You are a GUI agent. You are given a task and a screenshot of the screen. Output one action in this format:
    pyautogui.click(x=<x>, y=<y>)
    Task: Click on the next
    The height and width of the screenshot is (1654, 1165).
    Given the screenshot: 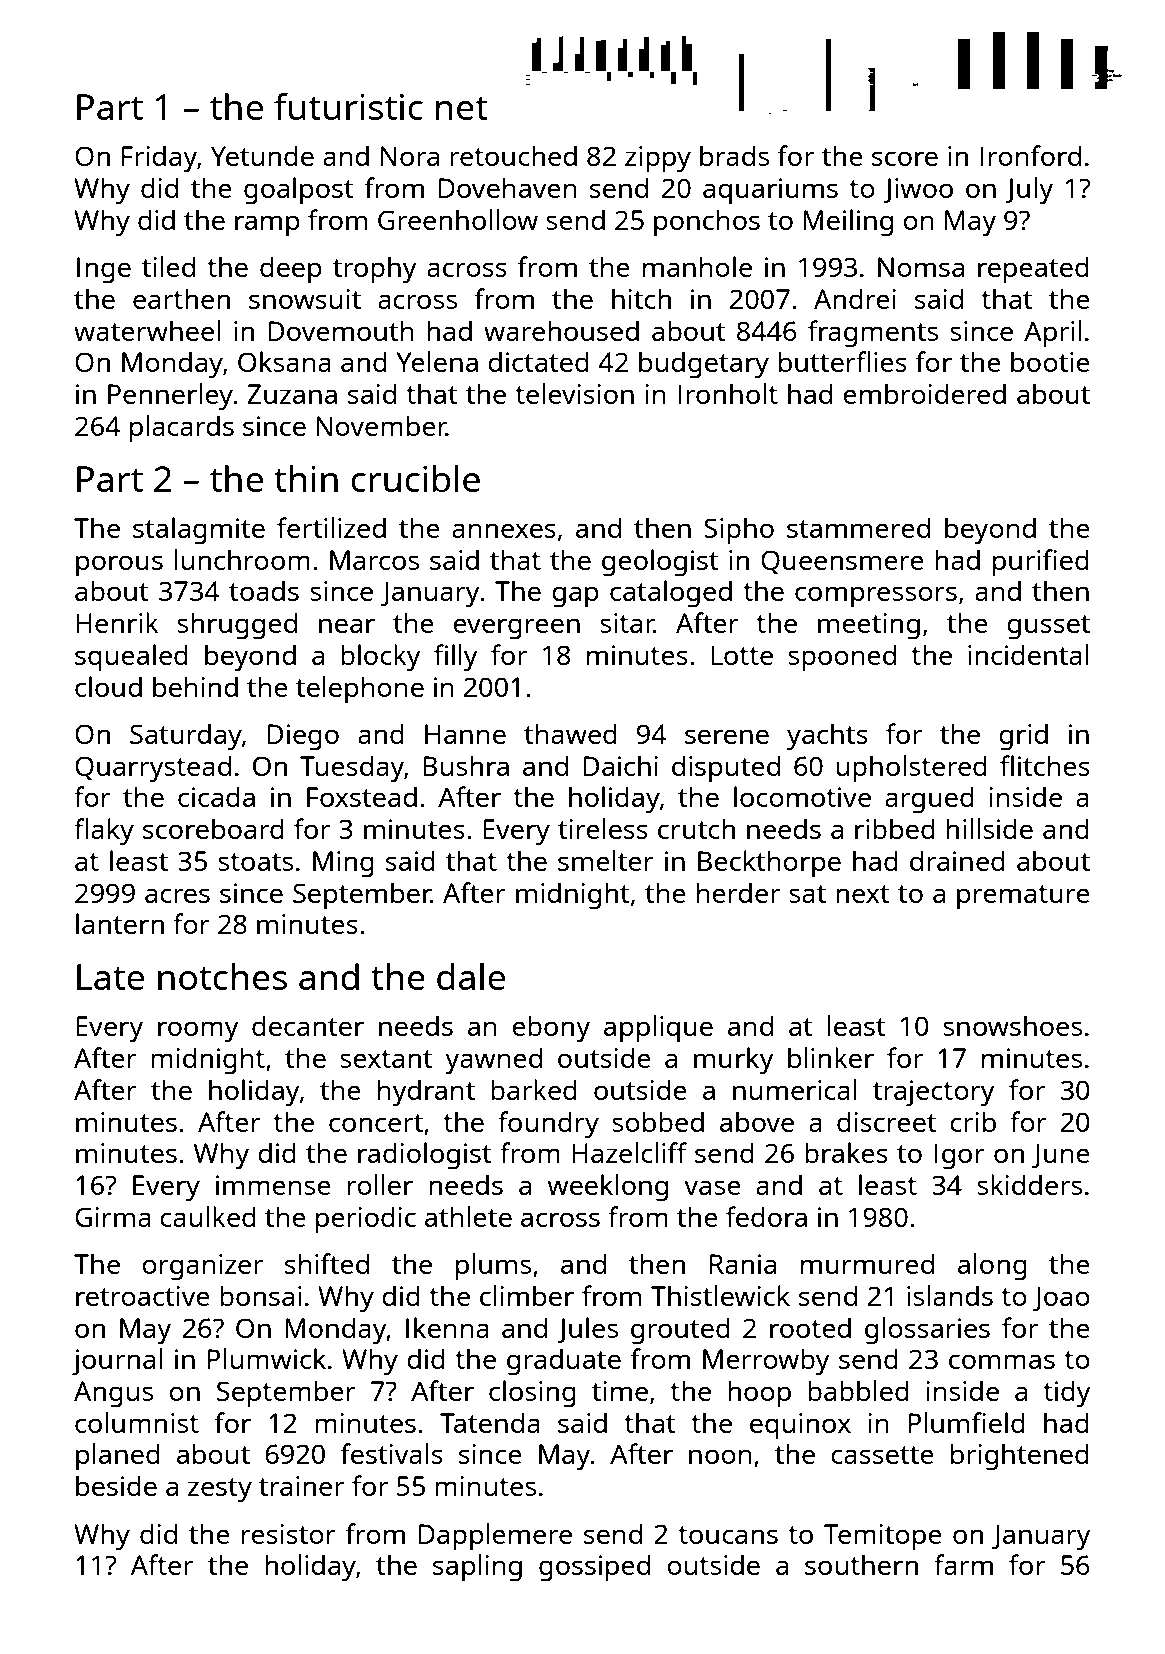 What is the action you would take?
    pyautogui.click(x=863, y=894)
